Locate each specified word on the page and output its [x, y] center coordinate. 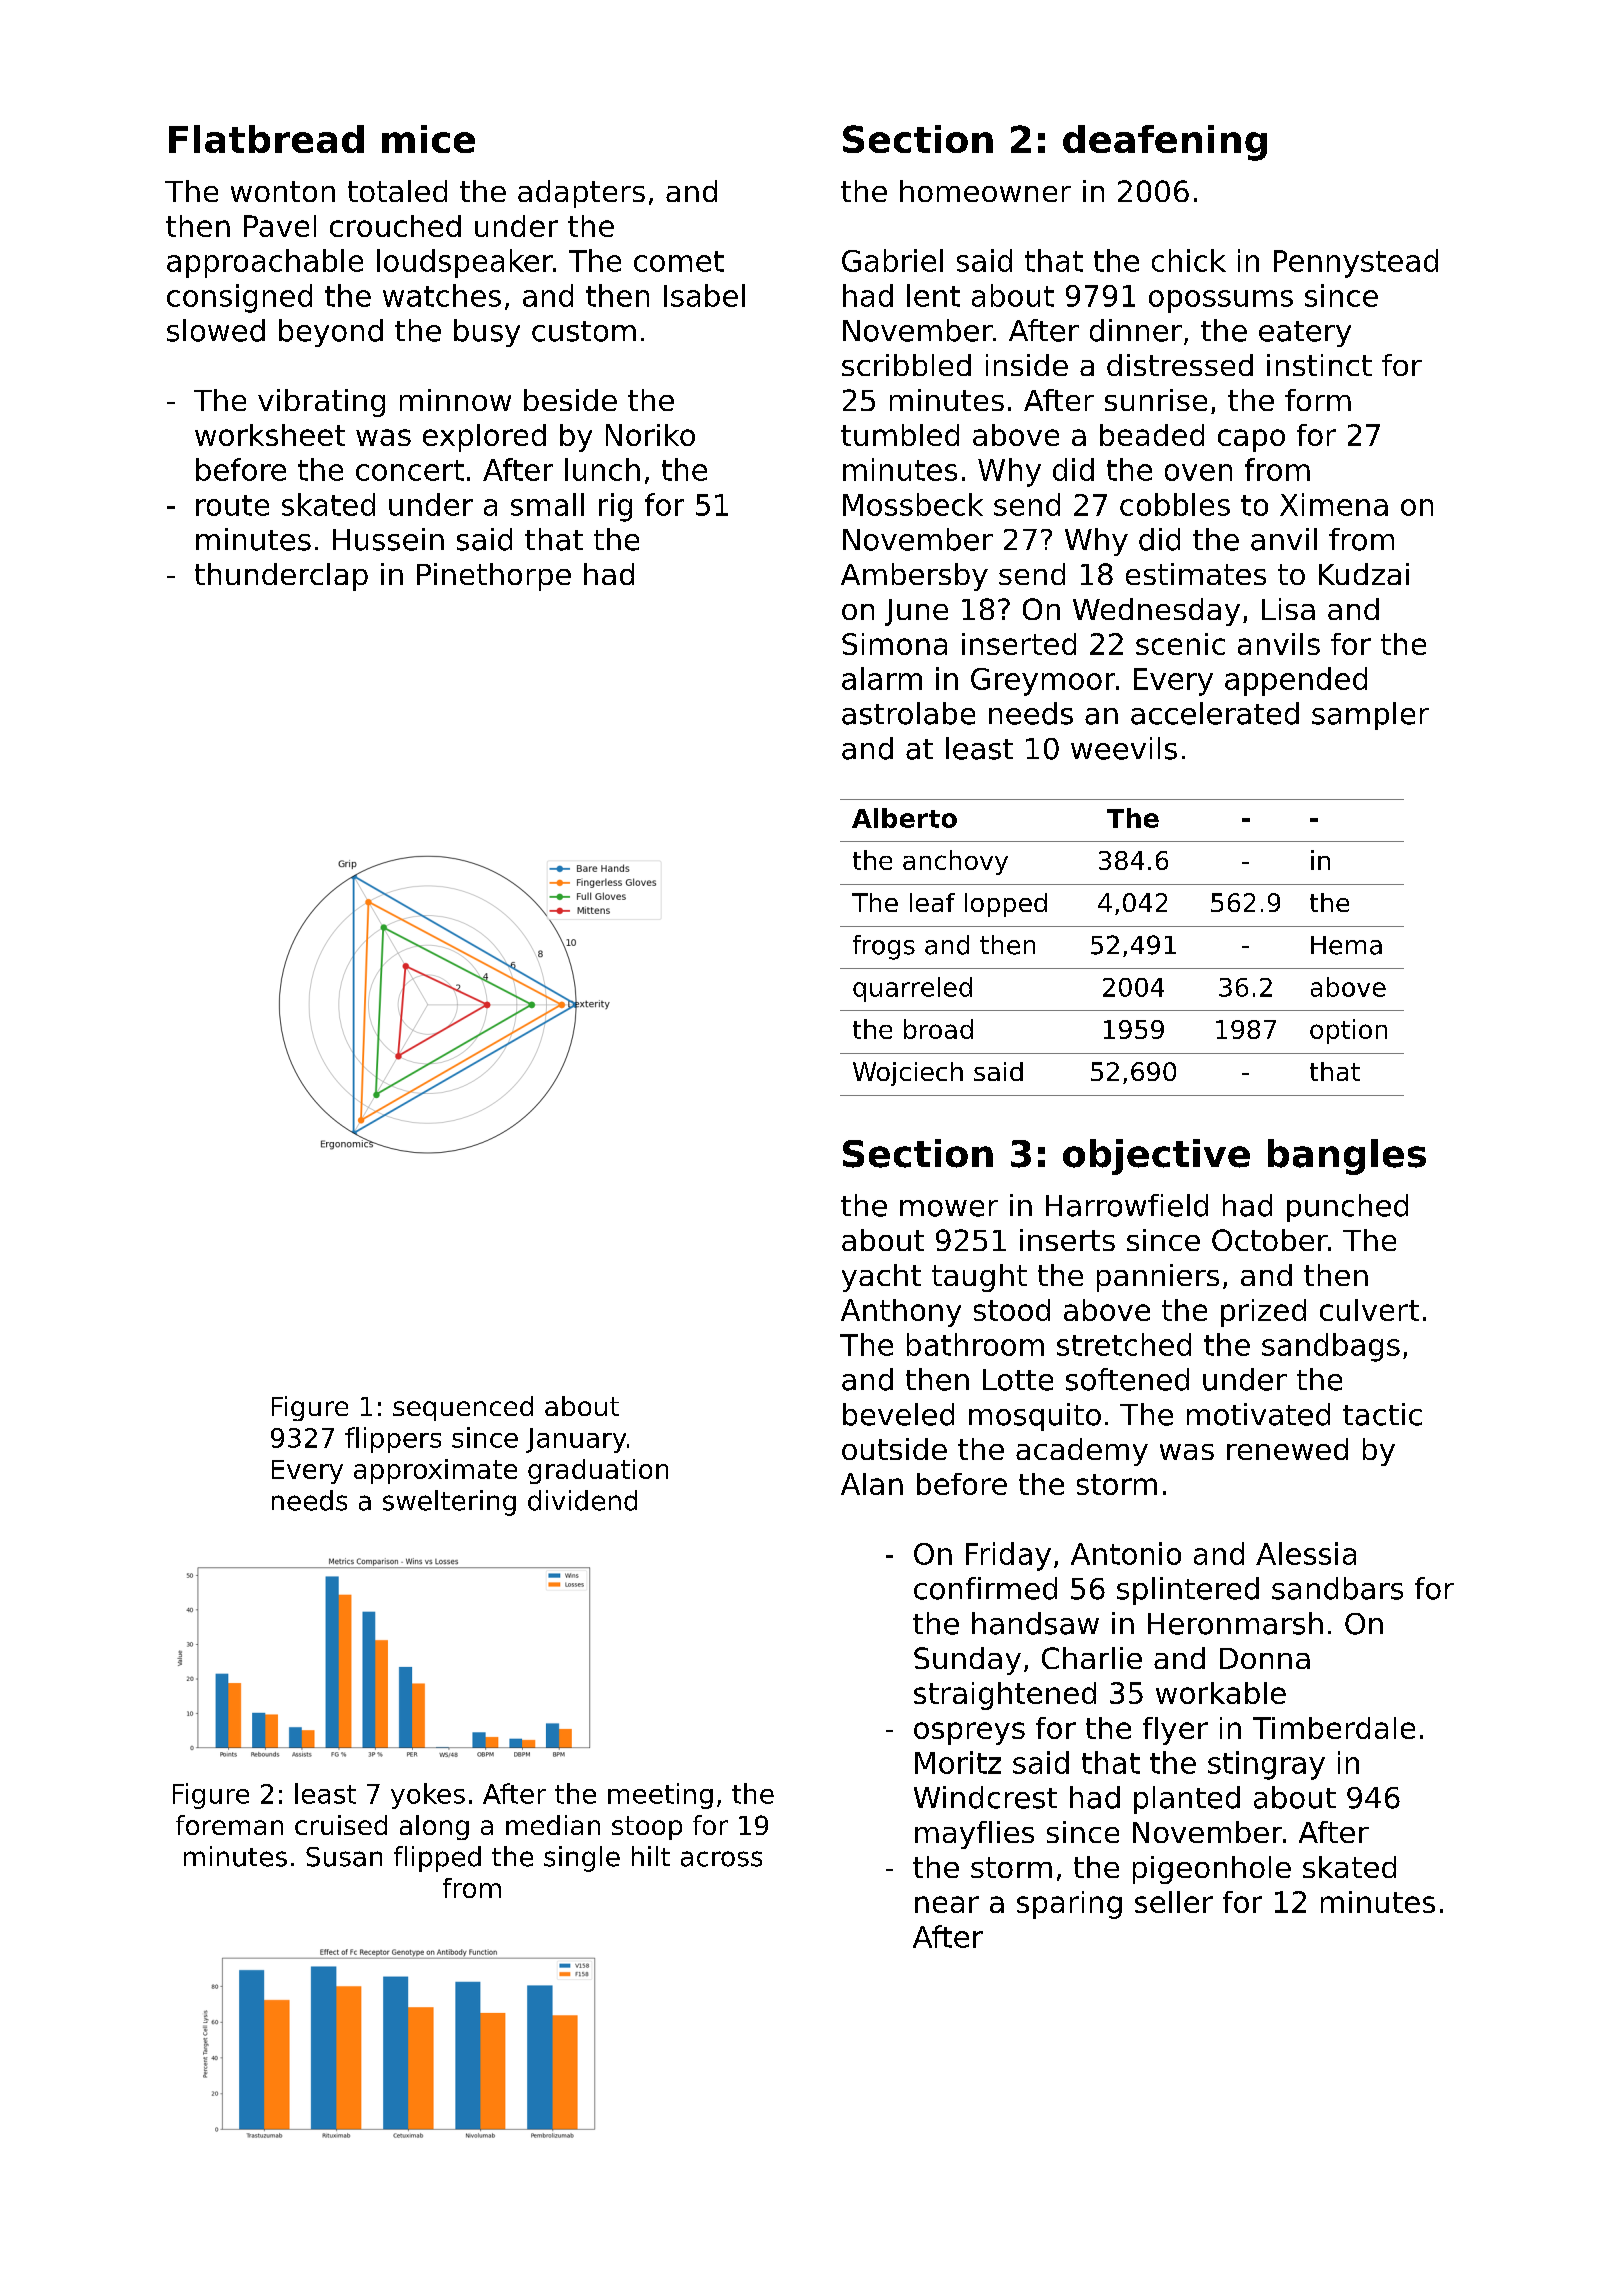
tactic [1382, 1414]
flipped [437, 1859]
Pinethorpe [494, 577]
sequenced [463, 1408]
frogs [884, 947]
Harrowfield [1127, 1205]
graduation [598, 1471]
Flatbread [266, 139]
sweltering [449, 1503]
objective [1156, 1157]
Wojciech [908, 1074]
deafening [1165, 143]
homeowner [985, 191]
